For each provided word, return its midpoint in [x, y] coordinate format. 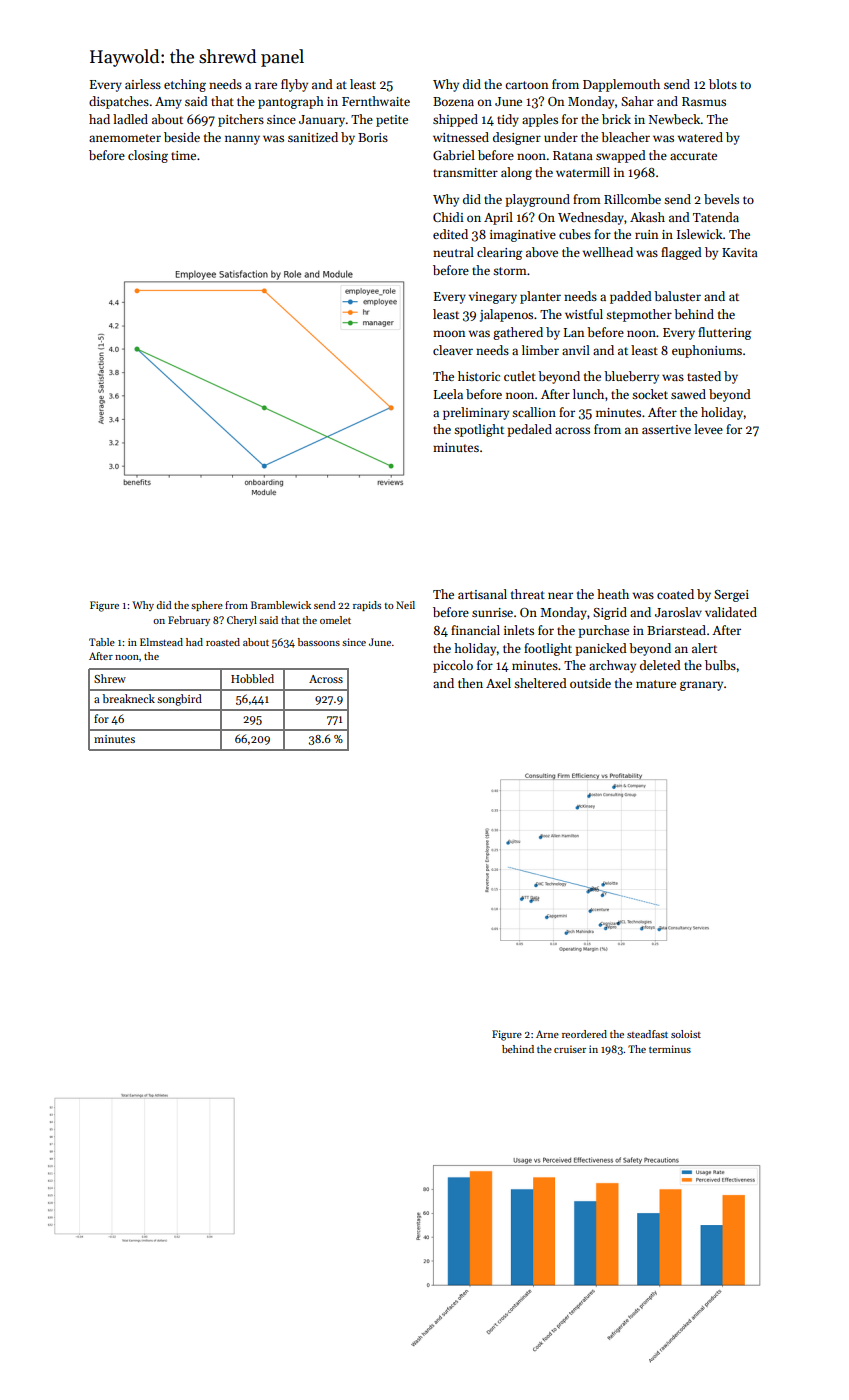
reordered [584, 1034]
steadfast [647, 1034]
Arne [547, 1034]
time [183, 155]
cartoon [526, 85]
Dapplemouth [621, 85]
